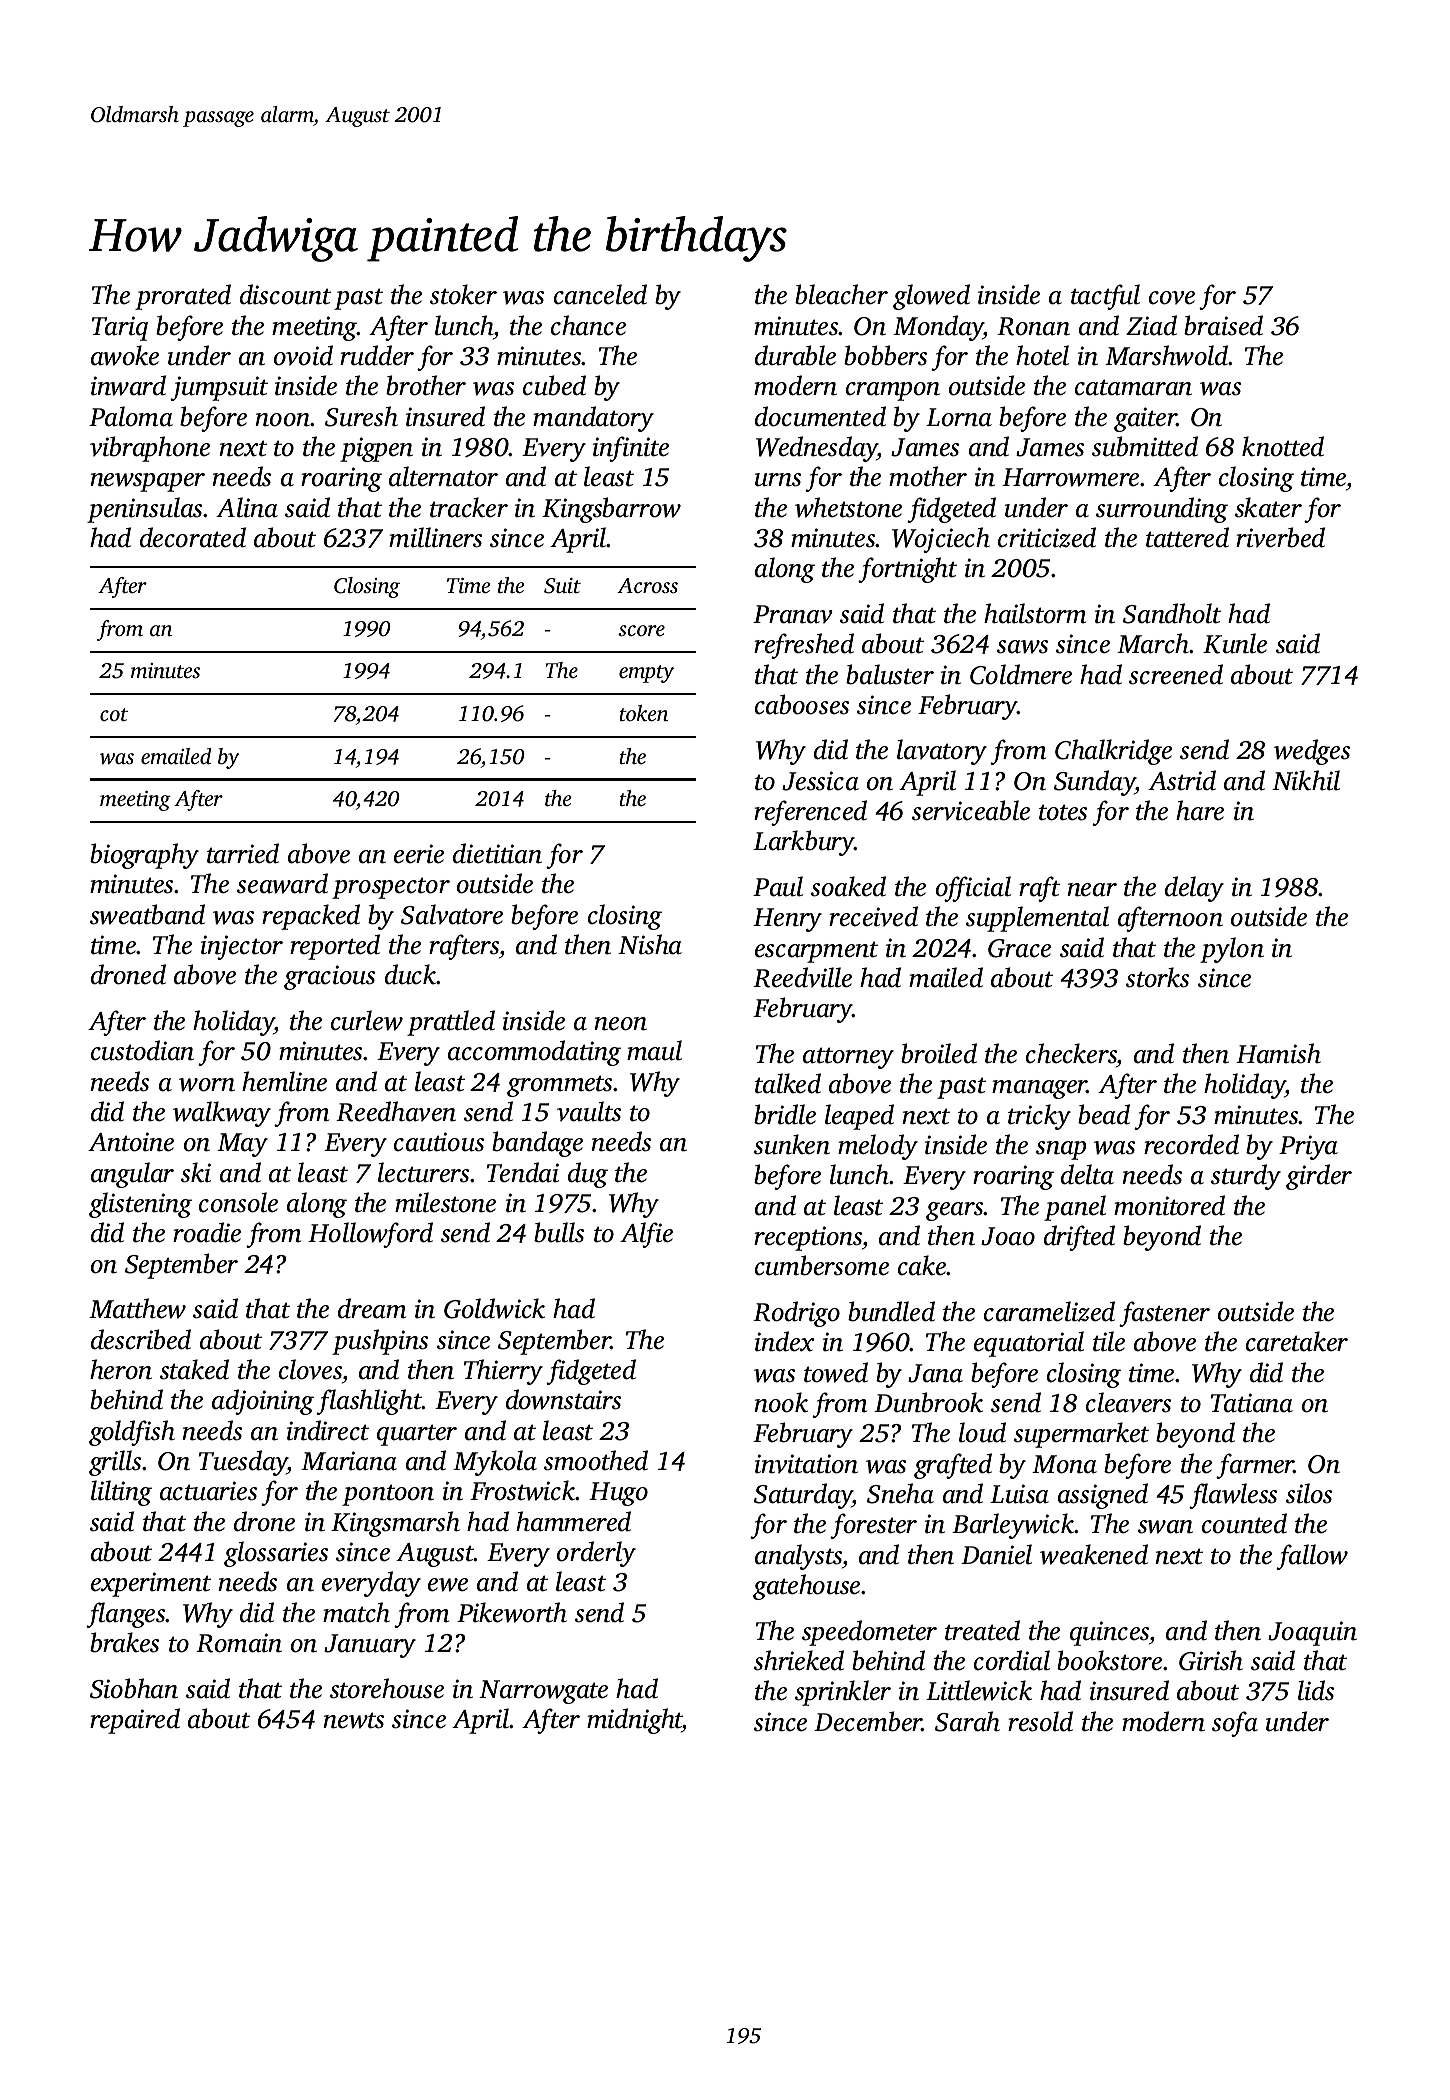  I want to click on tactful, so click(1105, 297).
